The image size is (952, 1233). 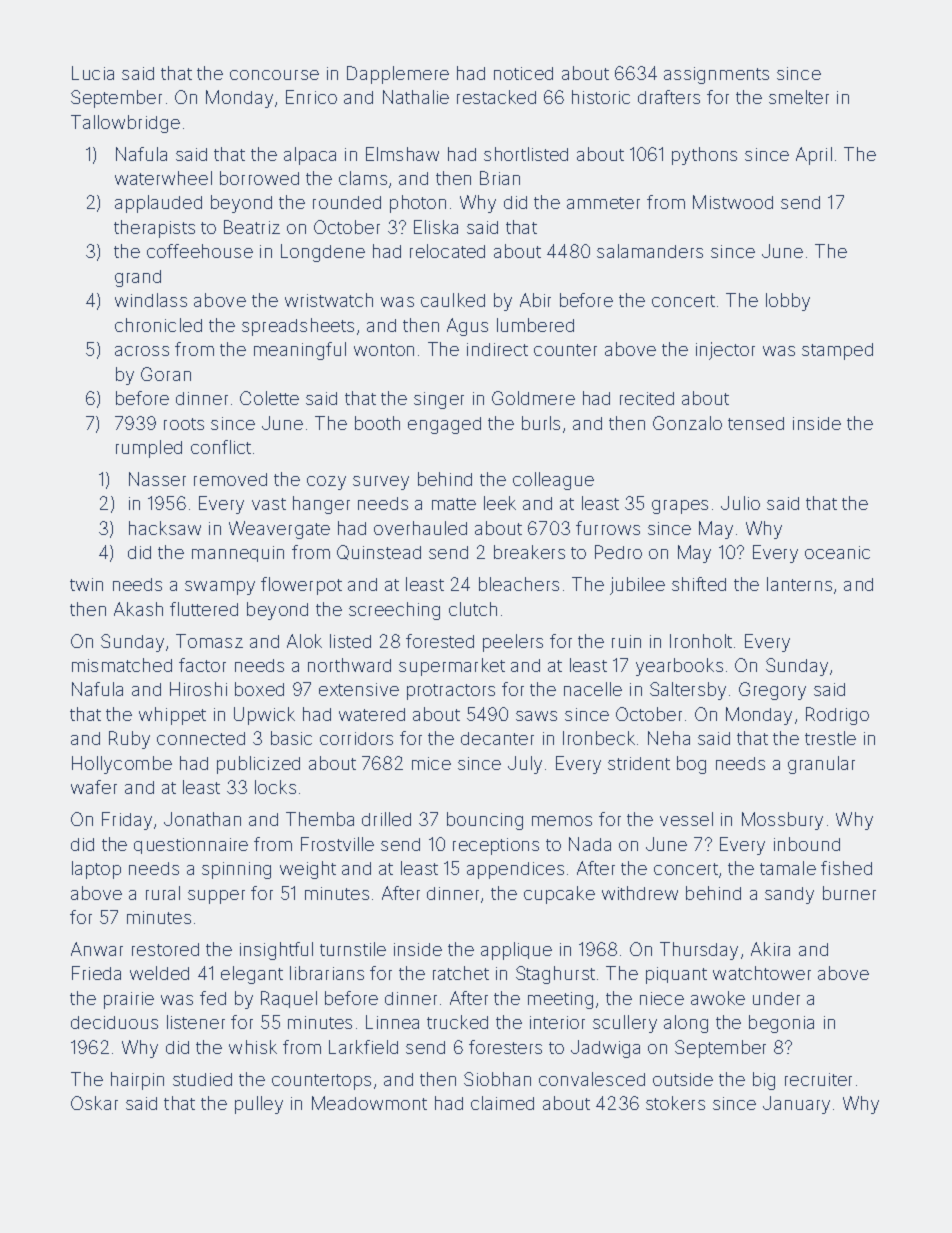 What do you see at coordinates (122, 665) in the screenshot?
I see `mismatched` at bounding box center [122, 665].
